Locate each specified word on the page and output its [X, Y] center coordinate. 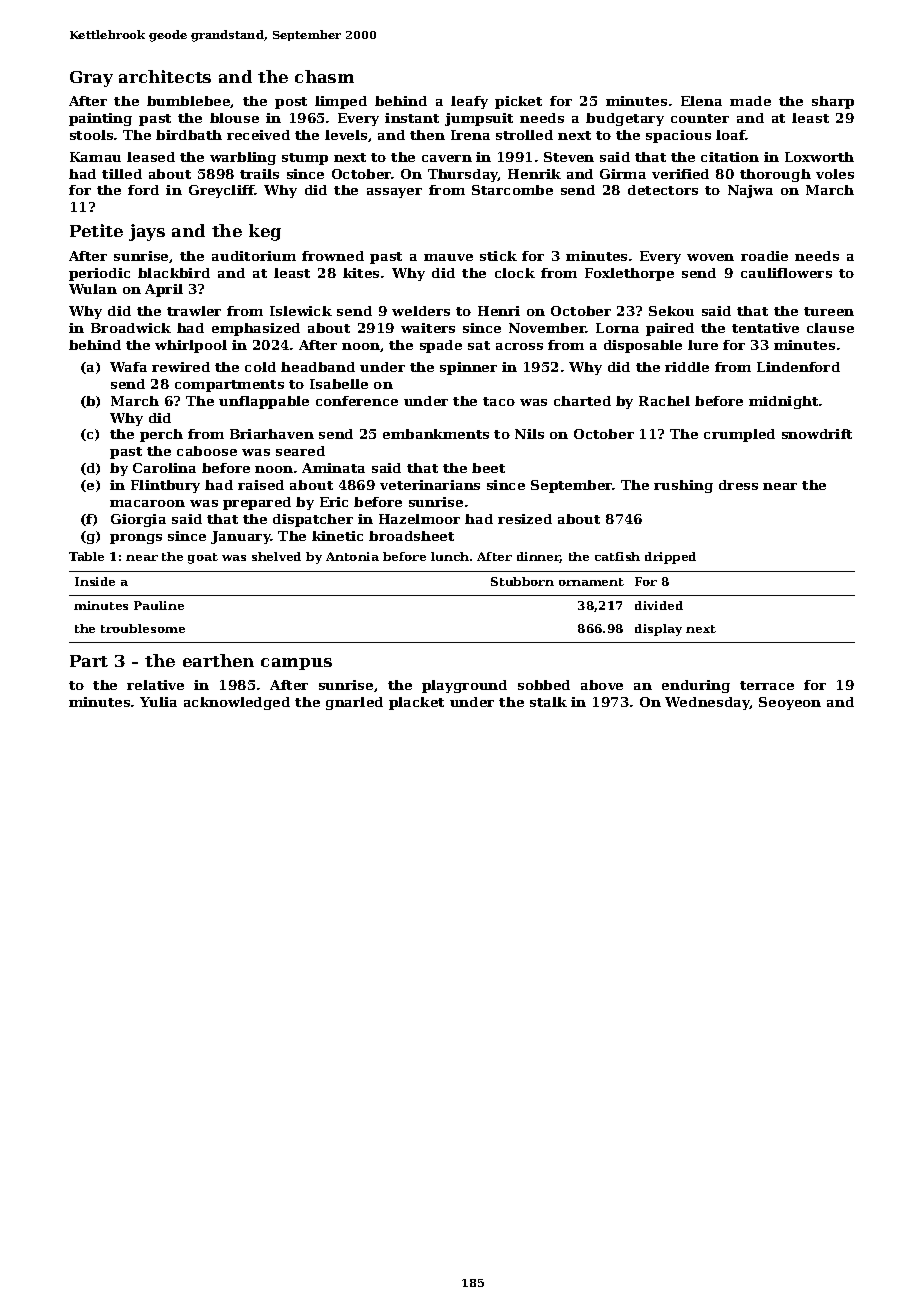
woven [710, 257]
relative [155, 685]
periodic [99, 274]
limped [341, 102]
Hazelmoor [419, 519]
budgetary [625, 119]
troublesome [143, 628]
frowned [333, 256]
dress [738, 485]
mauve [448, 257]
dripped [670, 558]
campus [296, 664]
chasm [324, 76]
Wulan [93, 289]
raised [261, 485]
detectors [663, 190]
